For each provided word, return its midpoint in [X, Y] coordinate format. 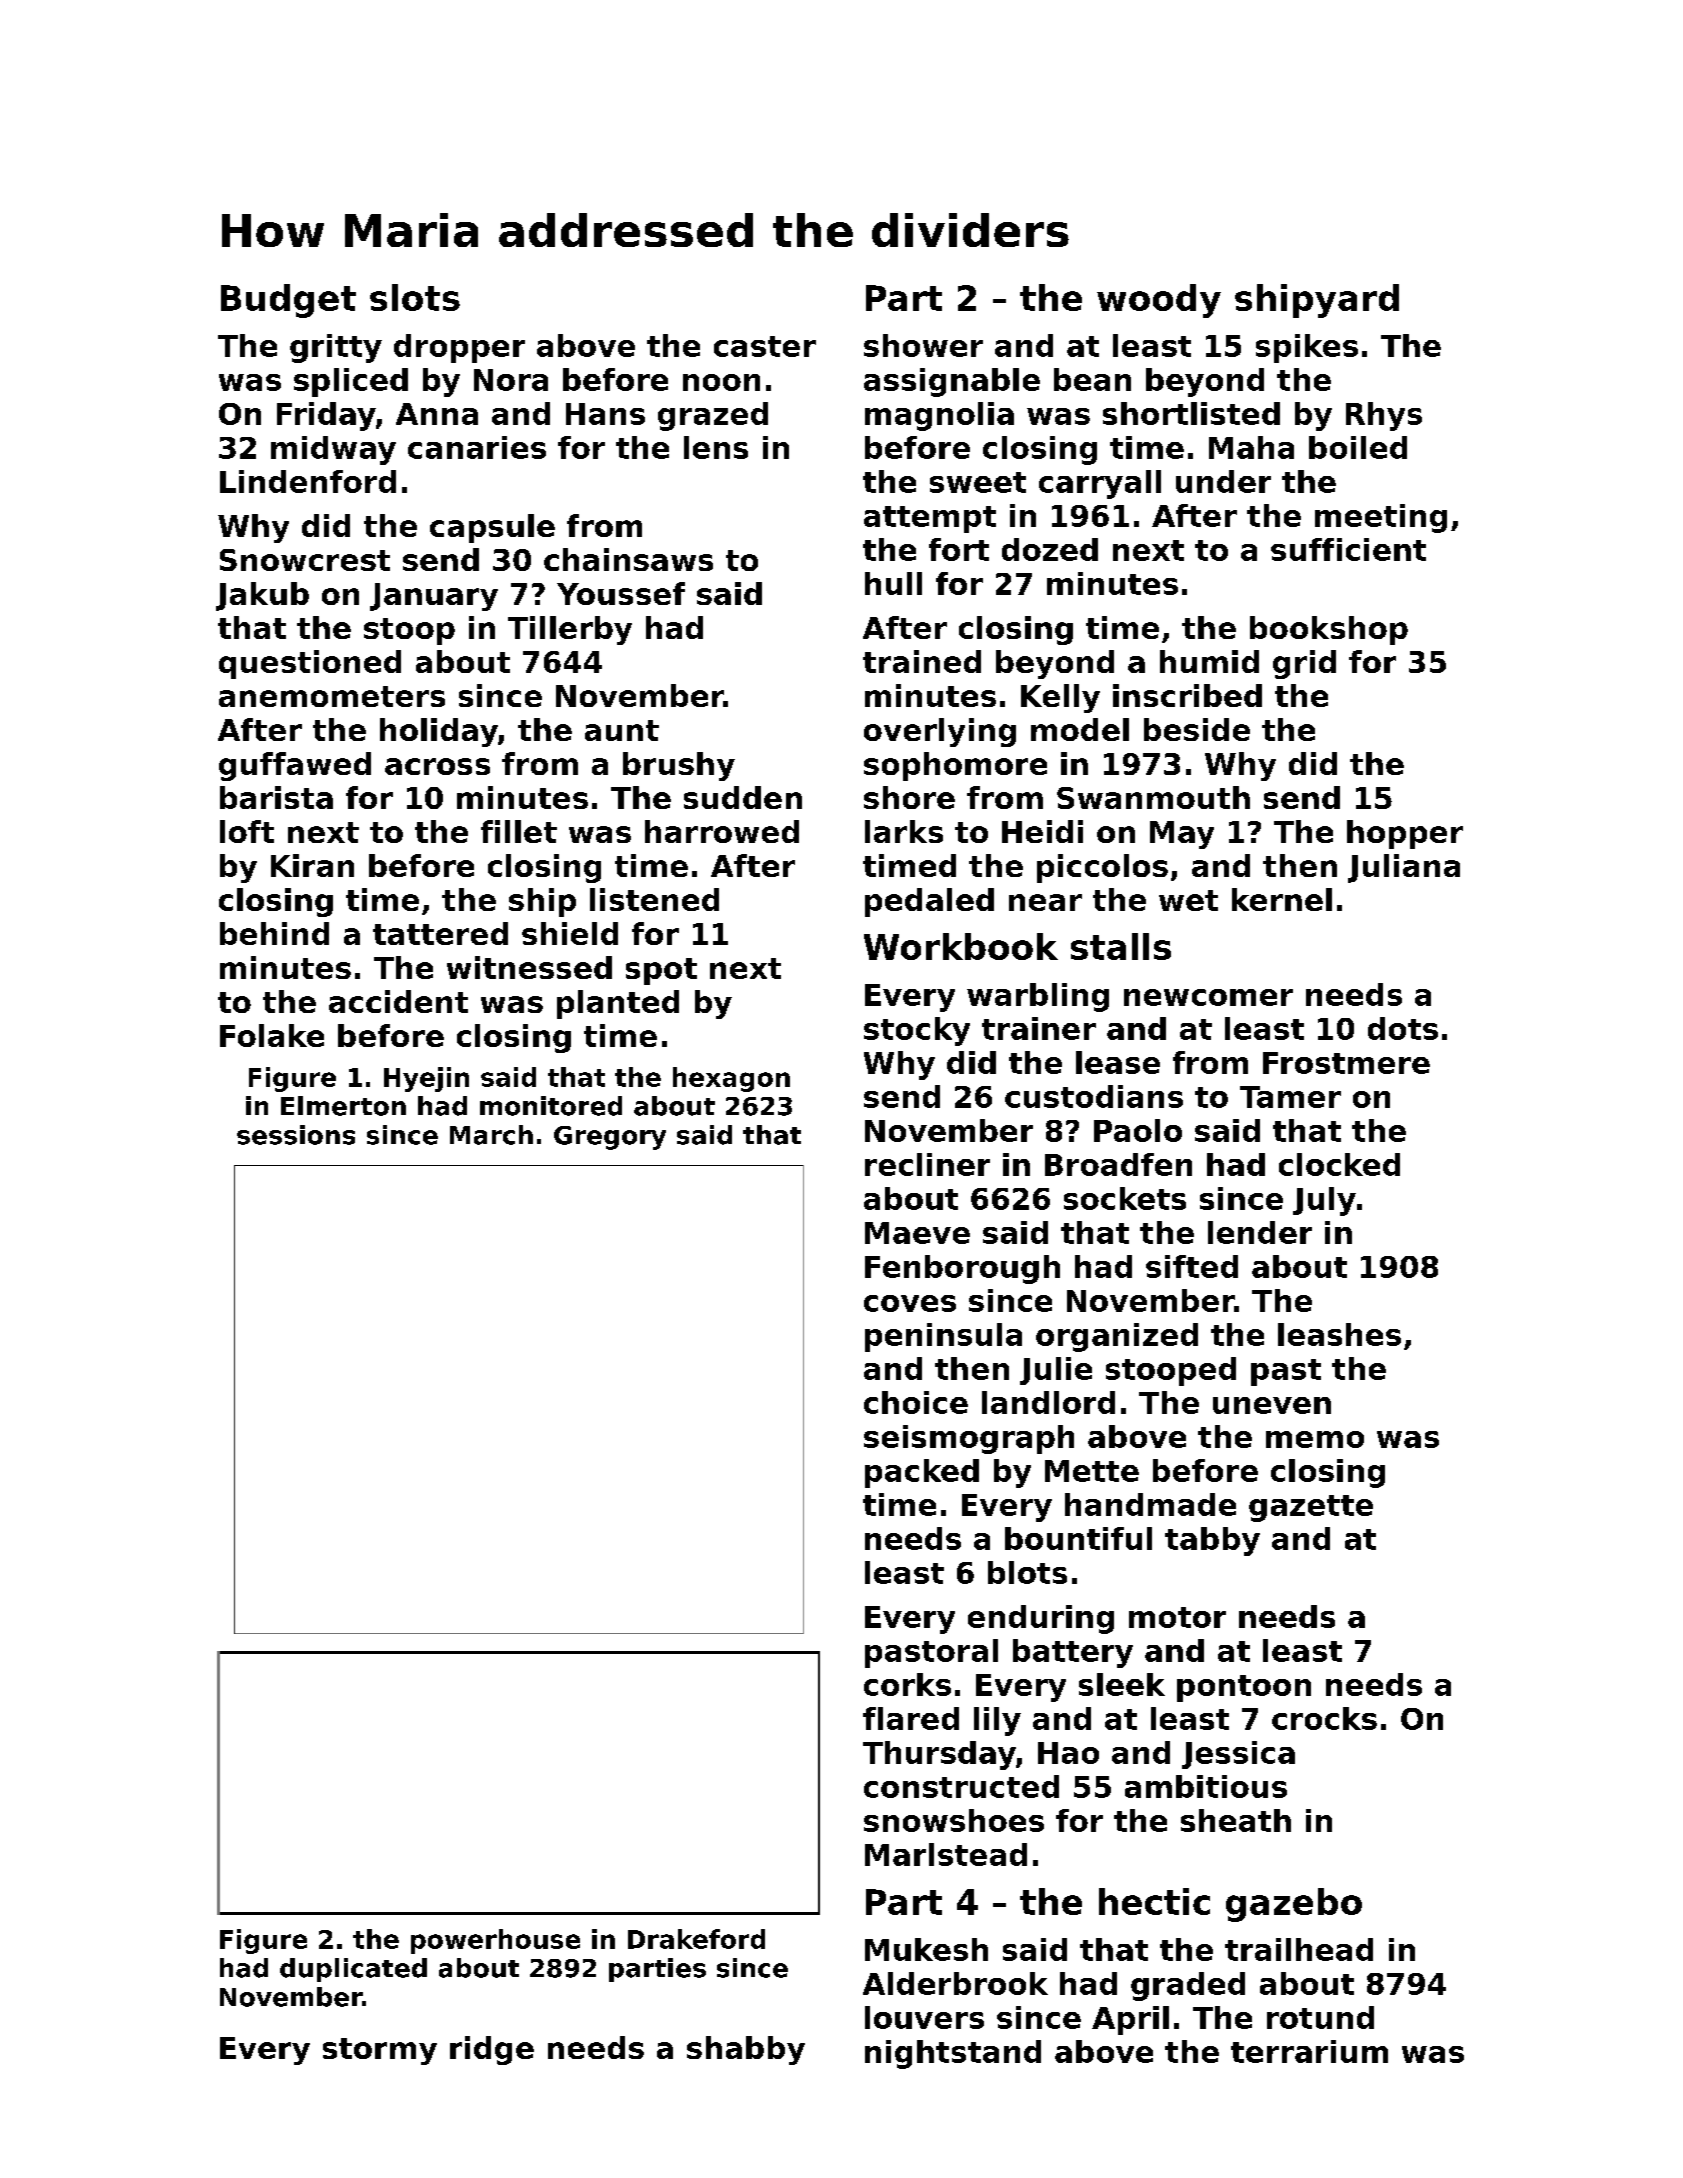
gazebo [1294, 1905]
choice [916, 1402]
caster [765, 346]
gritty [336, 348]
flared [911, 1718]
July [1324, 1201]
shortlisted [1191, 413]
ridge [492, 2050]
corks [907, 1684]
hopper [1405, 834]
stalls [1121, 946]
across [437, 766]
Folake [272, 1035]
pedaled [929, 902]
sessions [296, 1135]
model [1080, 729]
